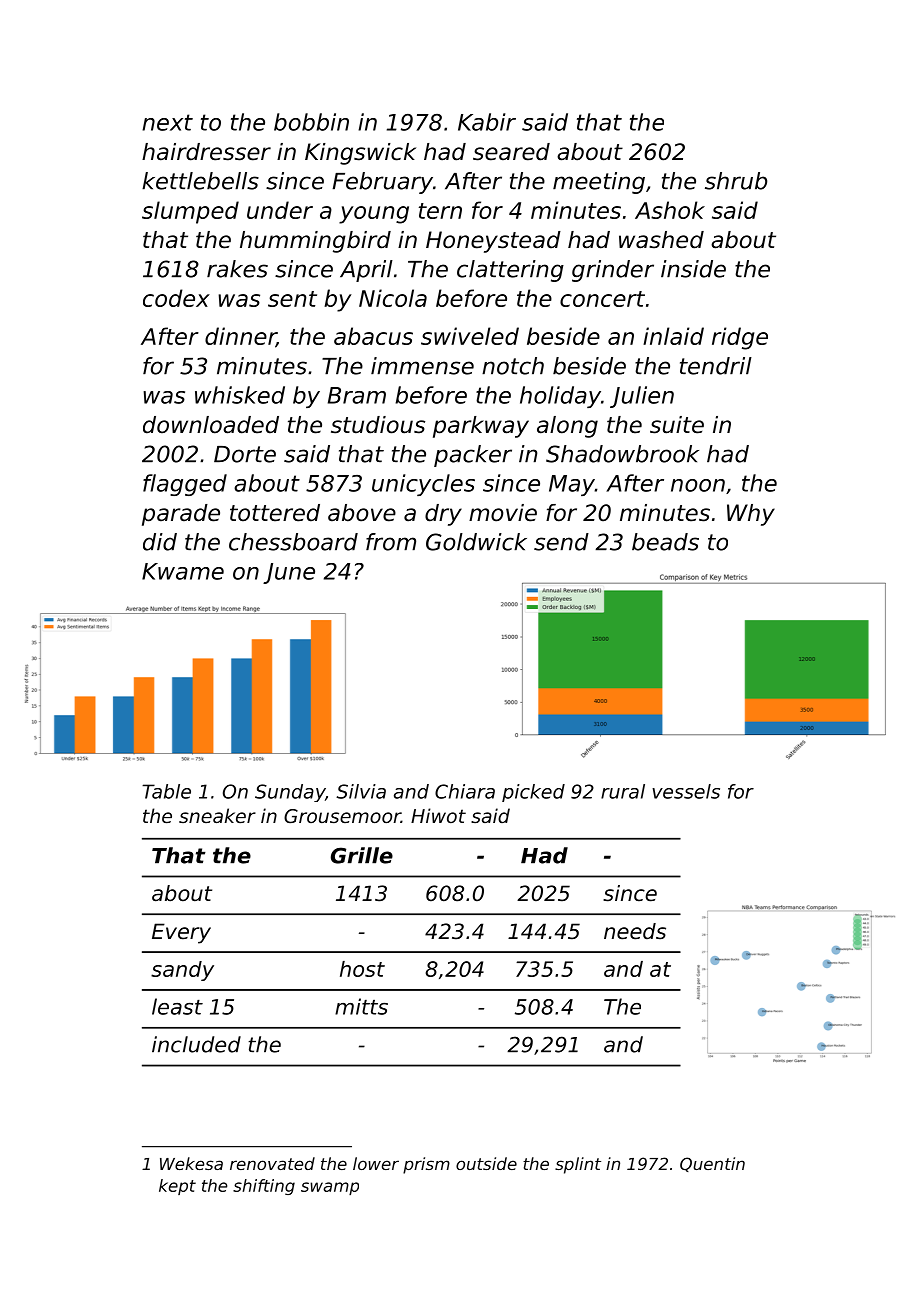 The width and height of the document is (924, 1311). I want to click on rural, so click(623, 791).
